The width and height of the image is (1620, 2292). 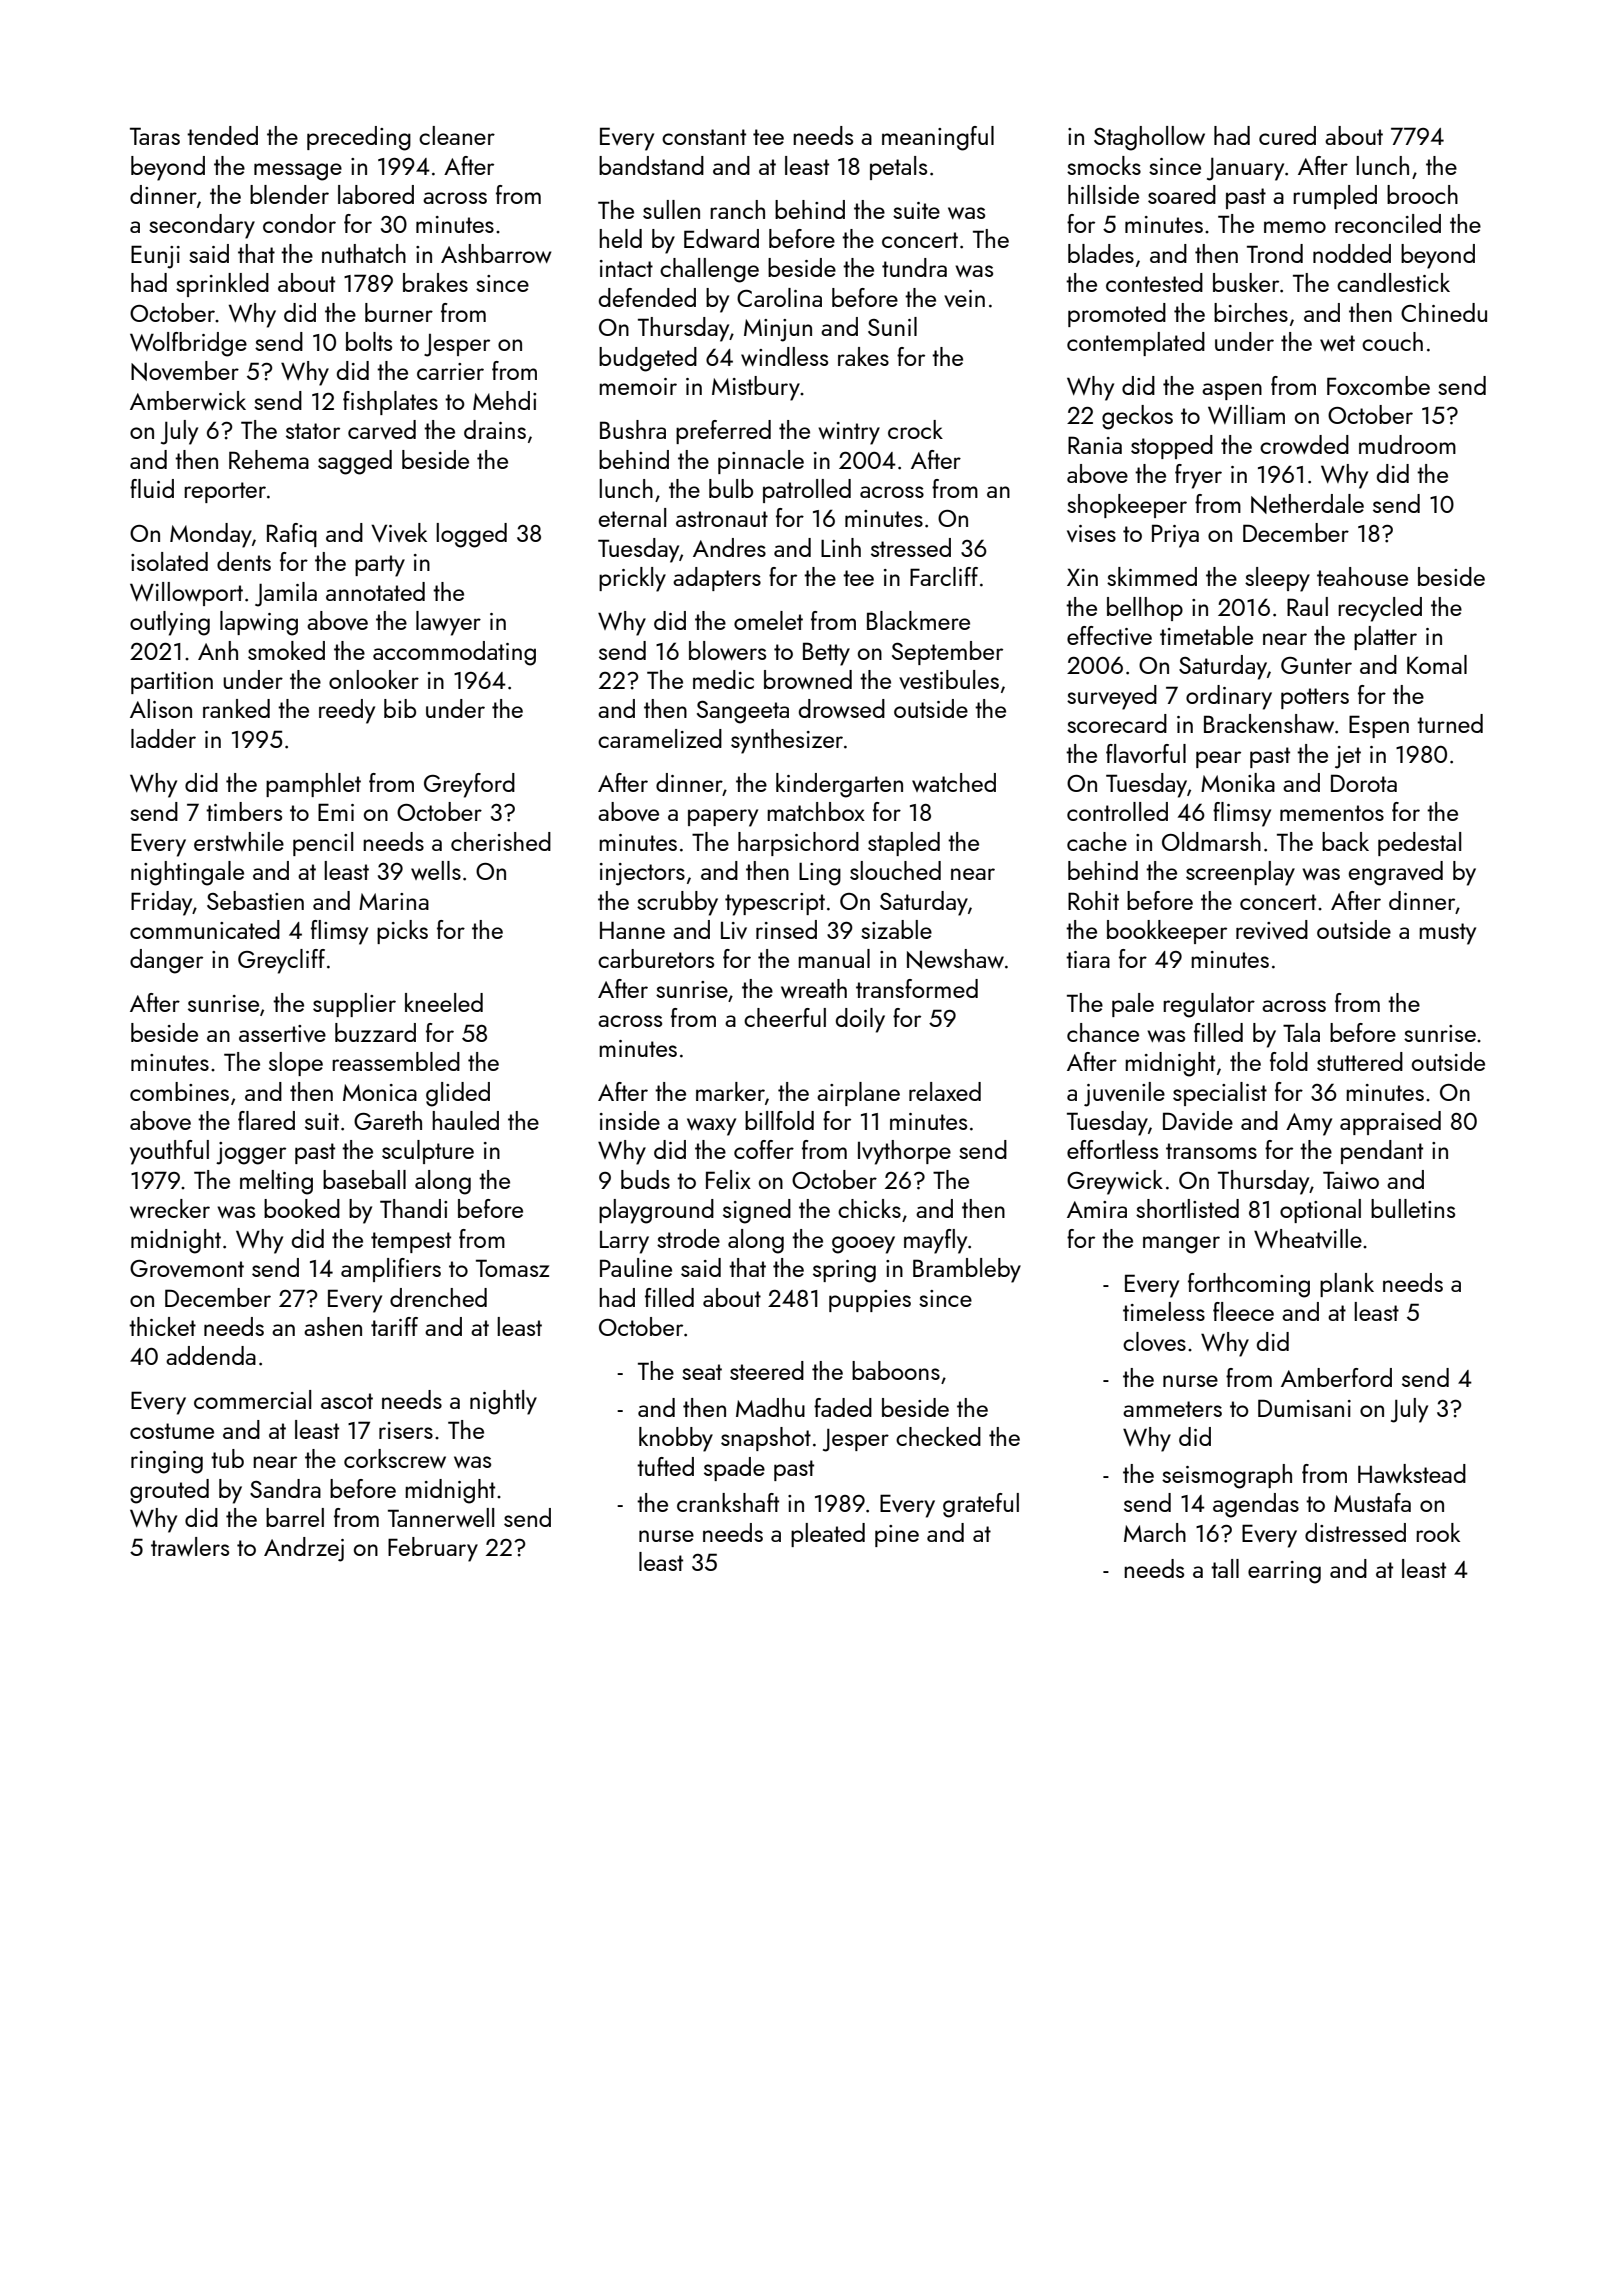 I want to click on costume, so click(x=172, y=1431).
